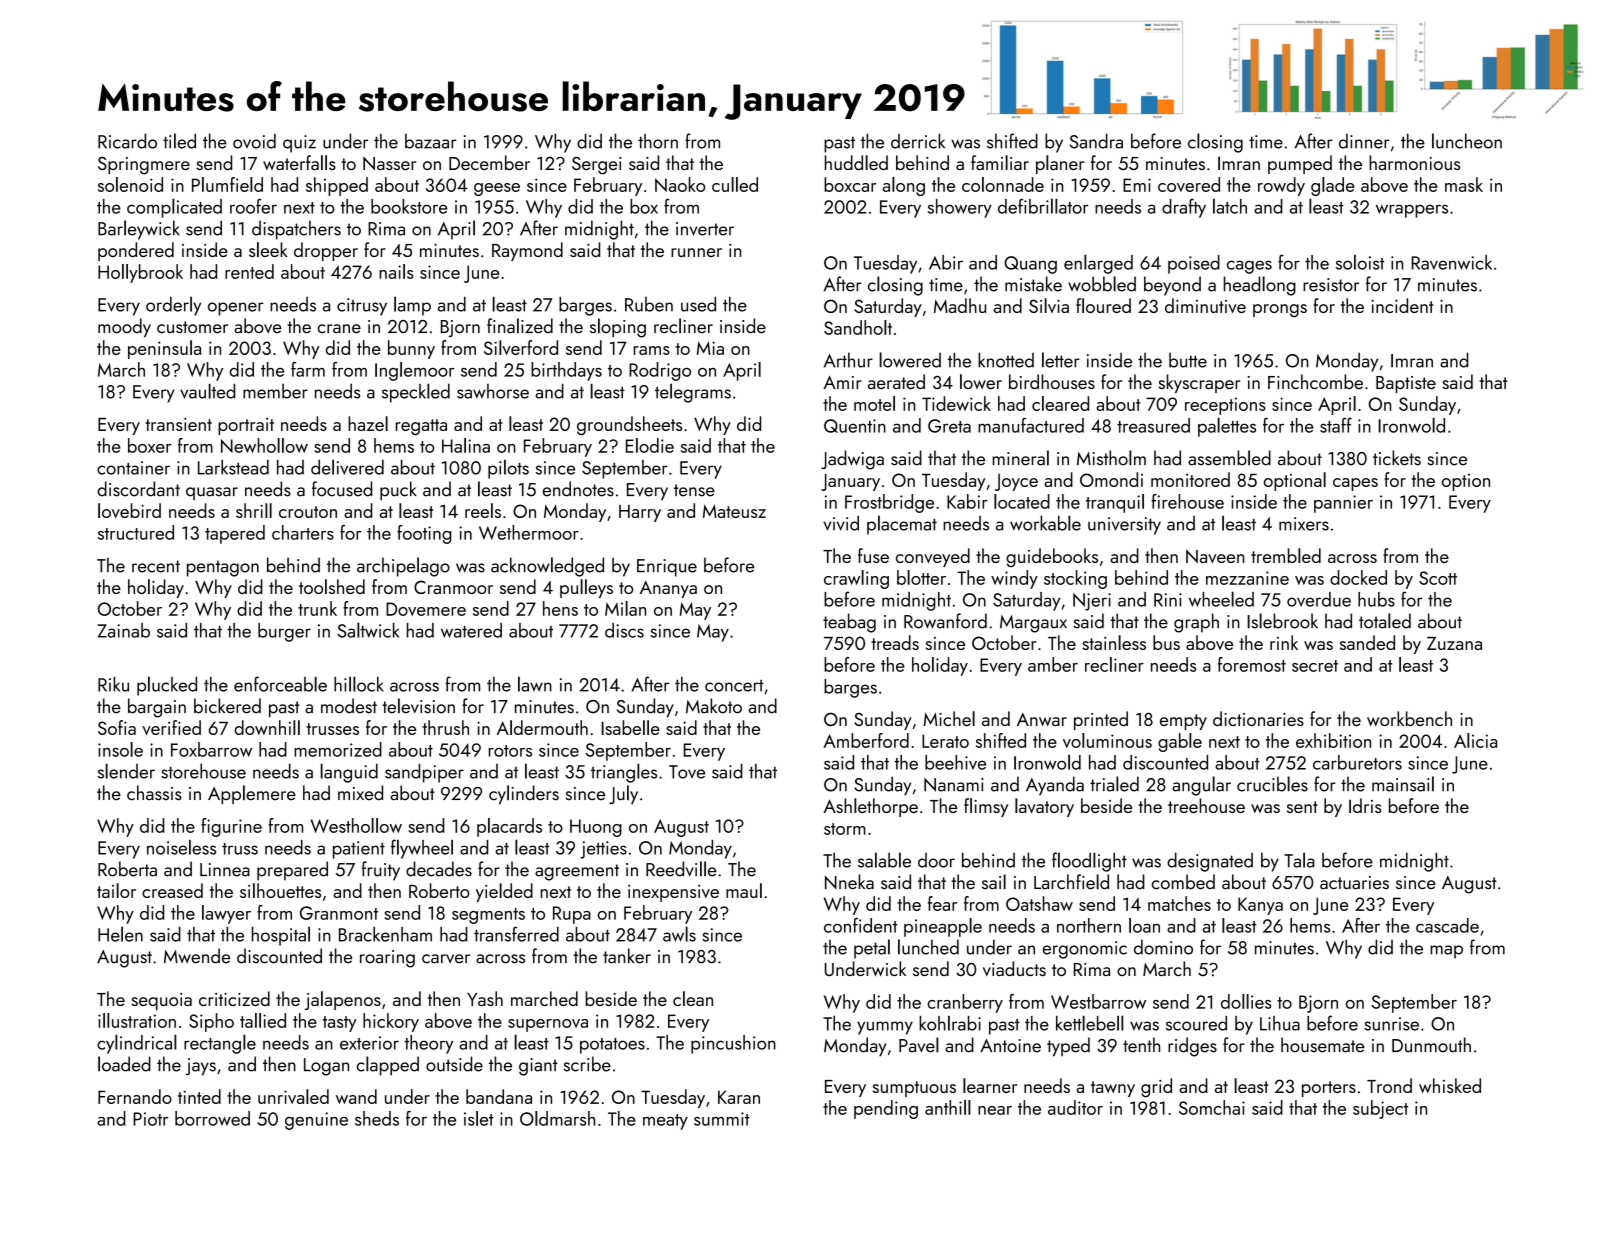 The image size is (1605, 1240). What do you see at coordinates (1300, 164) in the screenshot?
I see `pumped` at bounding box center [1300, 164].
